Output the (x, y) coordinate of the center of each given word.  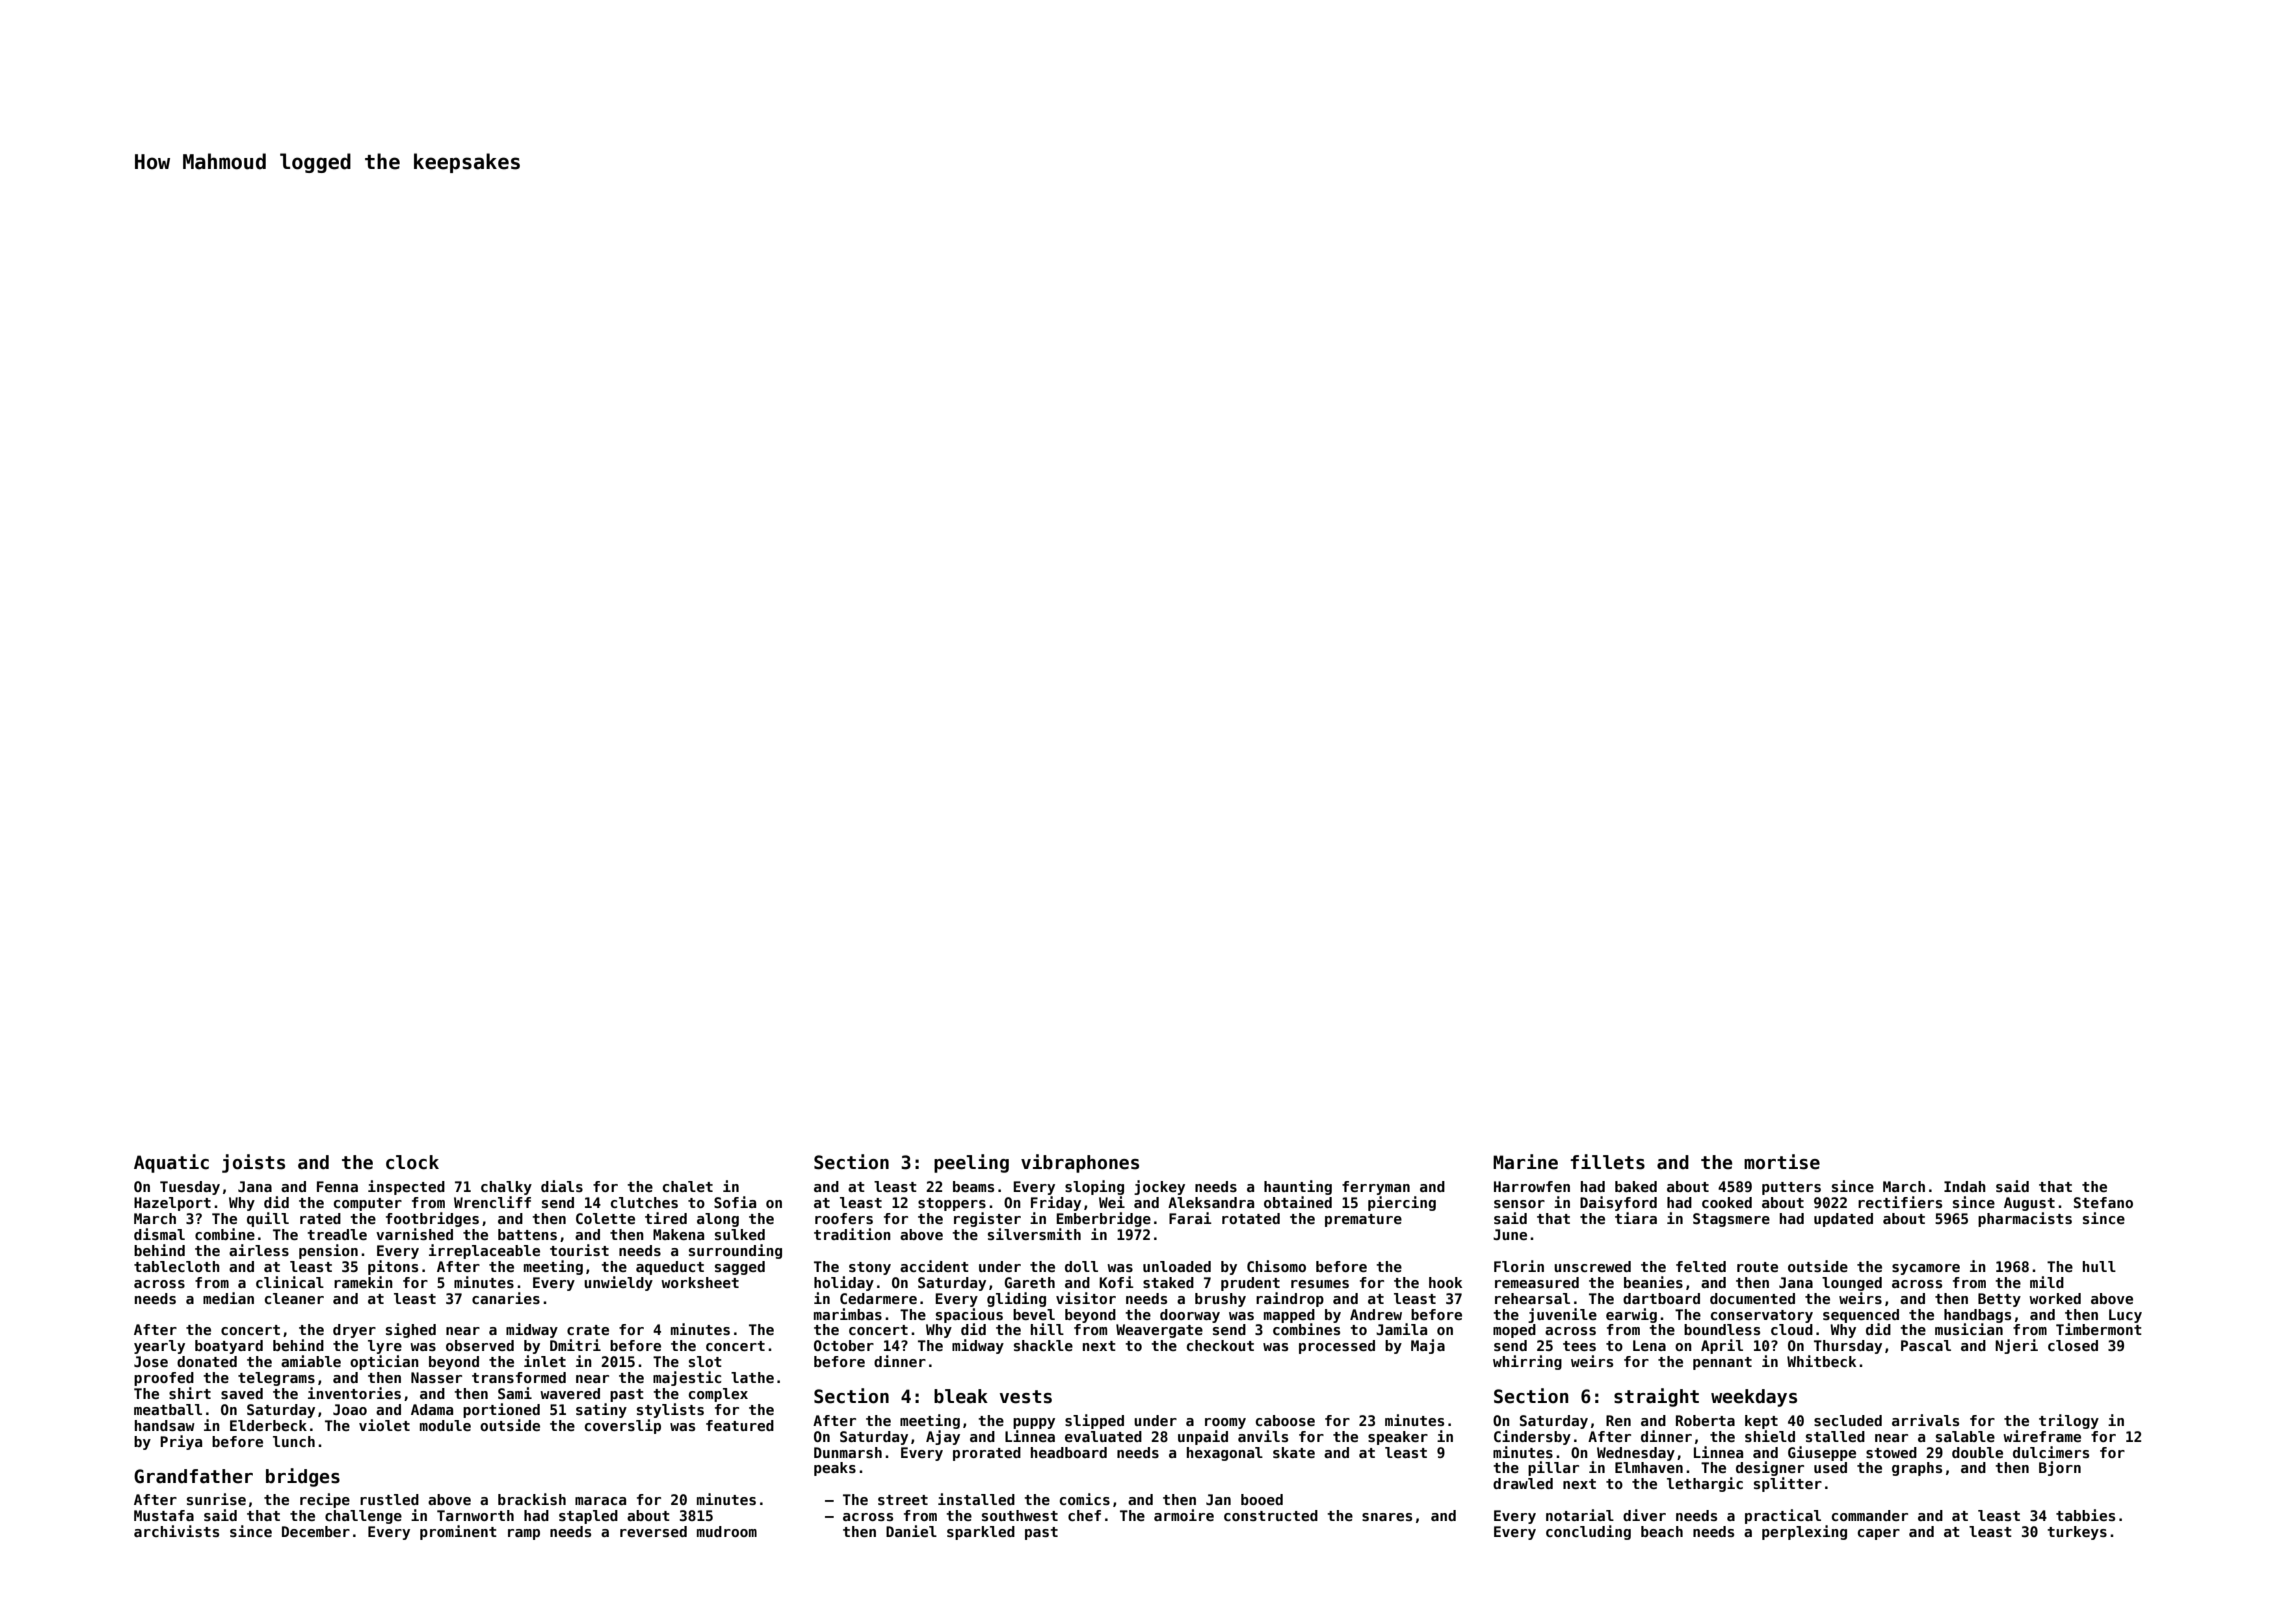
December (316, 1531)
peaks (835, 1469)
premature (1363, 1220)
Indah (1965, 1186)
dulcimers (2051, 1452)
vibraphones (1080, 1163)
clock (412, 1162)
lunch (294, 1441)
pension (328, 1251)
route (1757, 1267)
